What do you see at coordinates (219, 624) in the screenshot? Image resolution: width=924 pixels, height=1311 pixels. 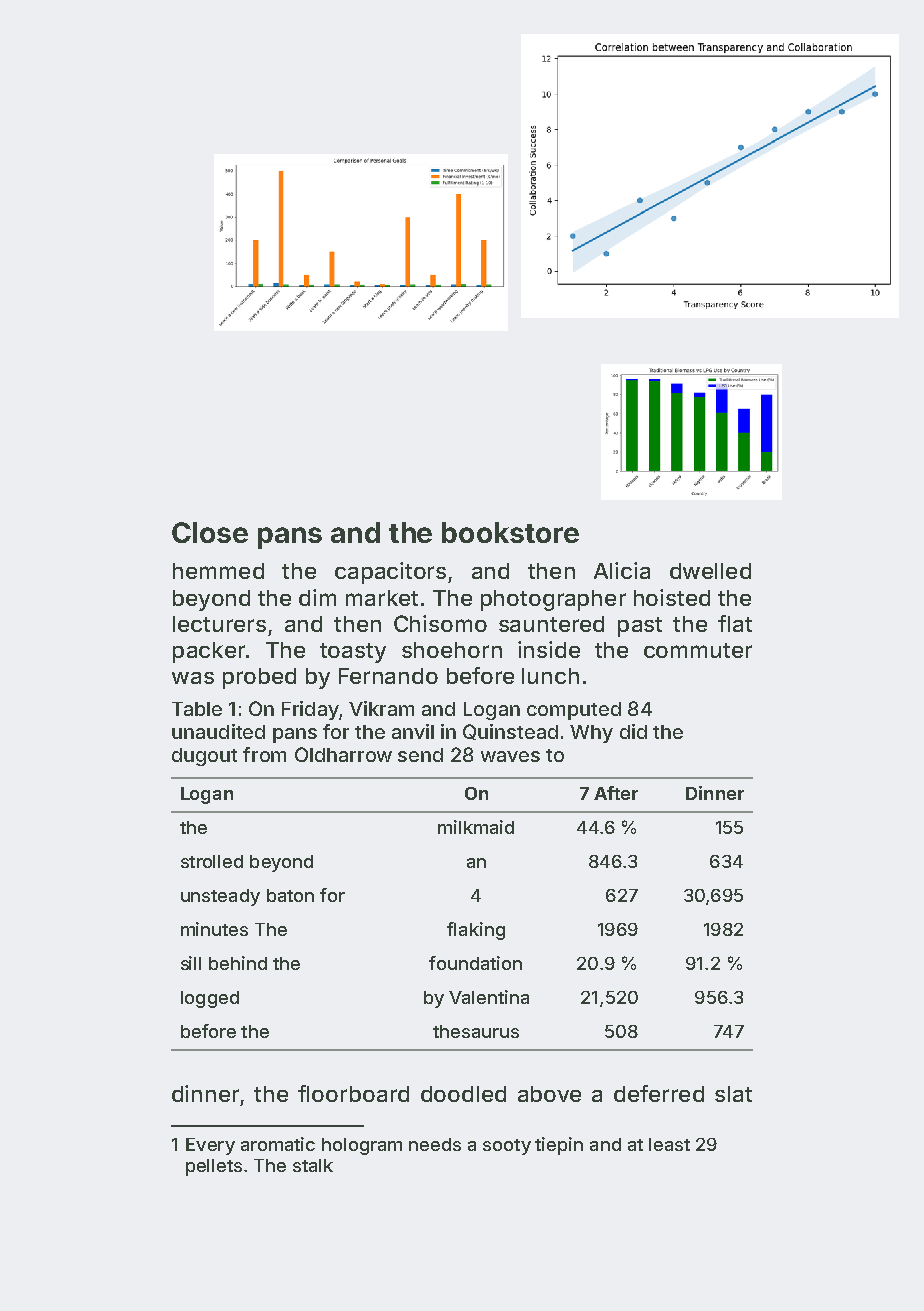 I see `lecturers` at bounding box center [219, 624].
